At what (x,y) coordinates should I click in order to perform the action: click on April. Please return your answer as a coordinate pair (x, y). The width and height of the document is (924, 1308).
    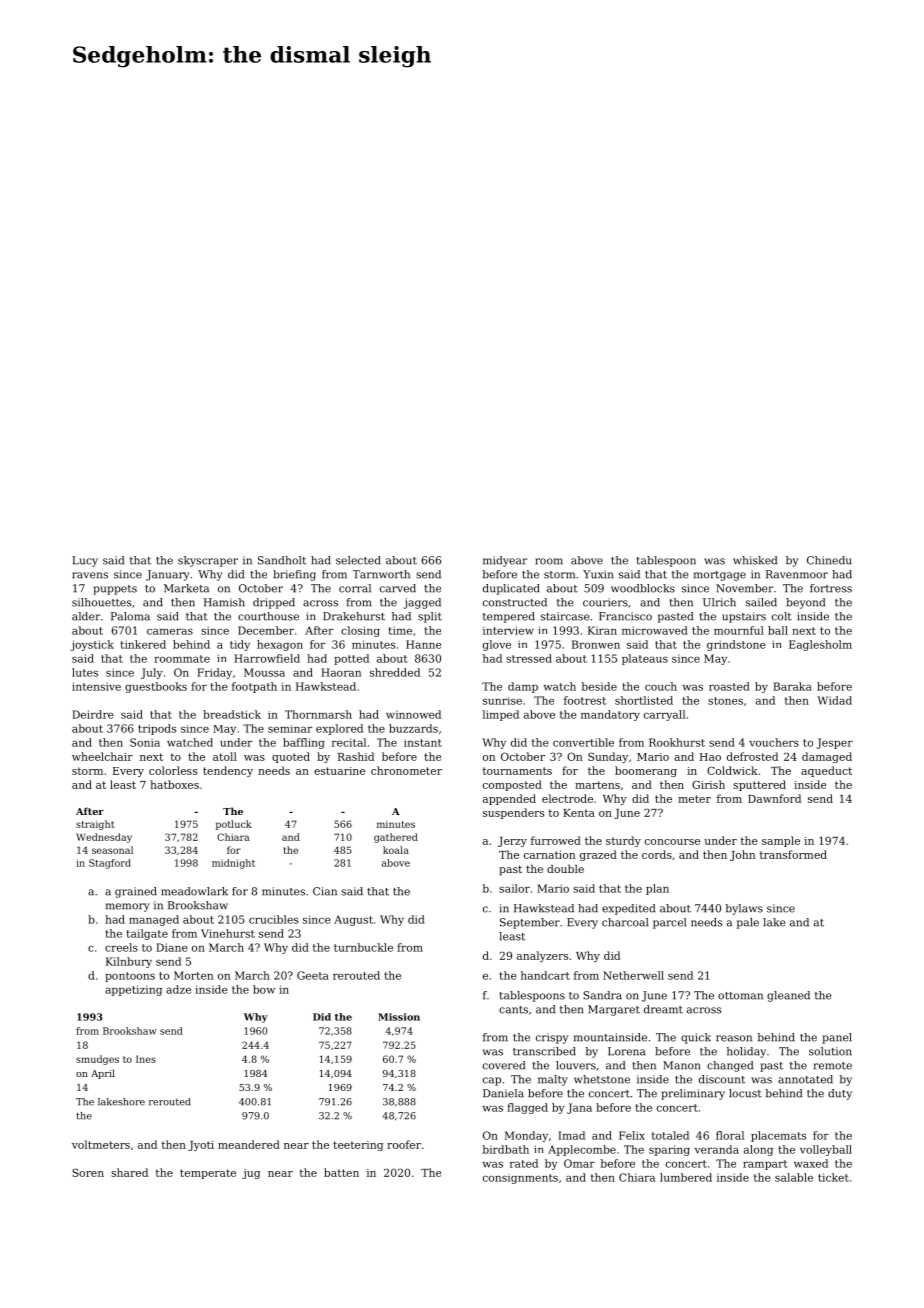
    Looking at the image, I should click on (103, 1074).
